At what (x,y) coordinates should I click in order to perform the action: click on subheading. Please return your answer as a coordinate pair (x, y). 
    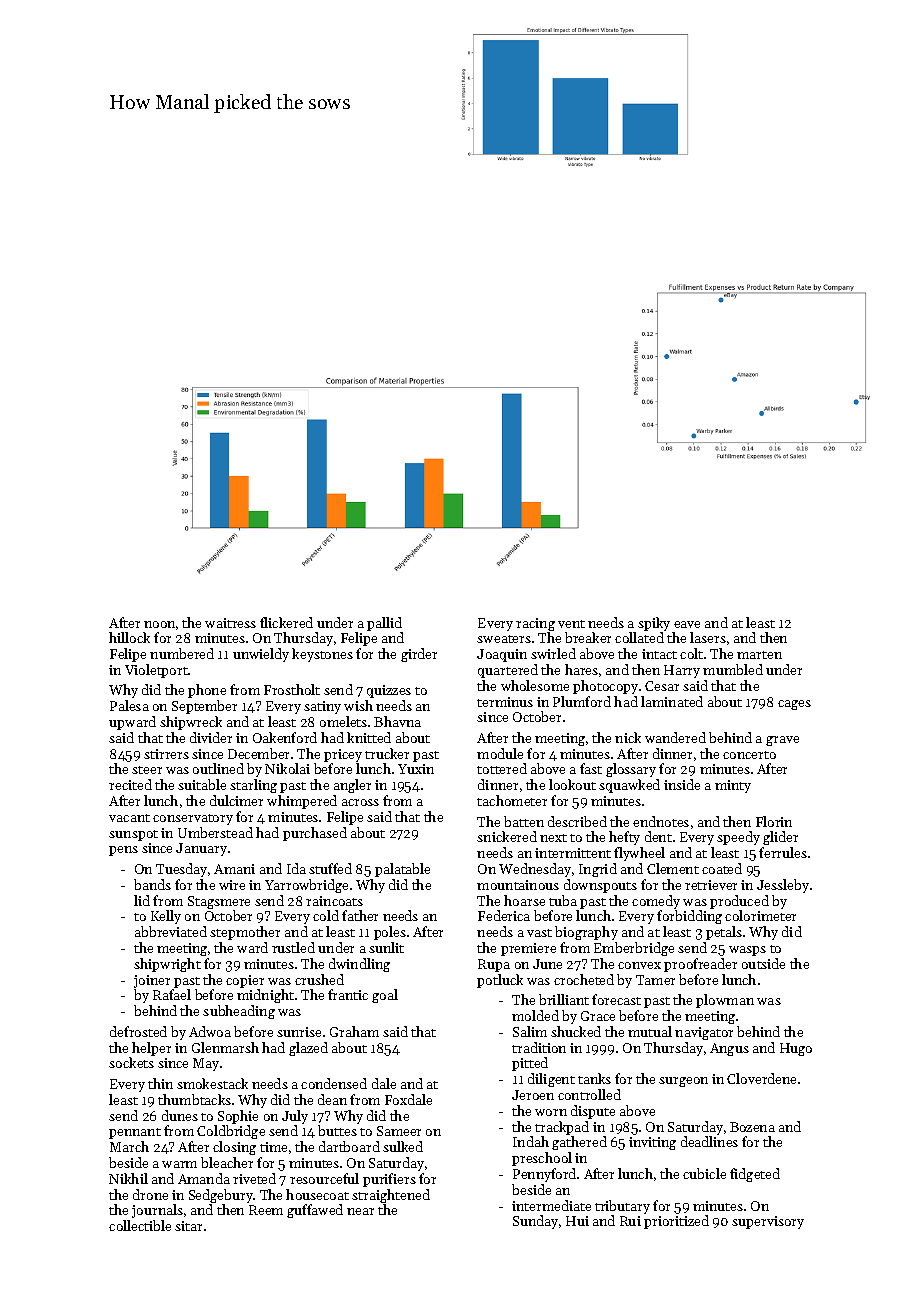
    Looking at the image, I should click on (239, 1012).
